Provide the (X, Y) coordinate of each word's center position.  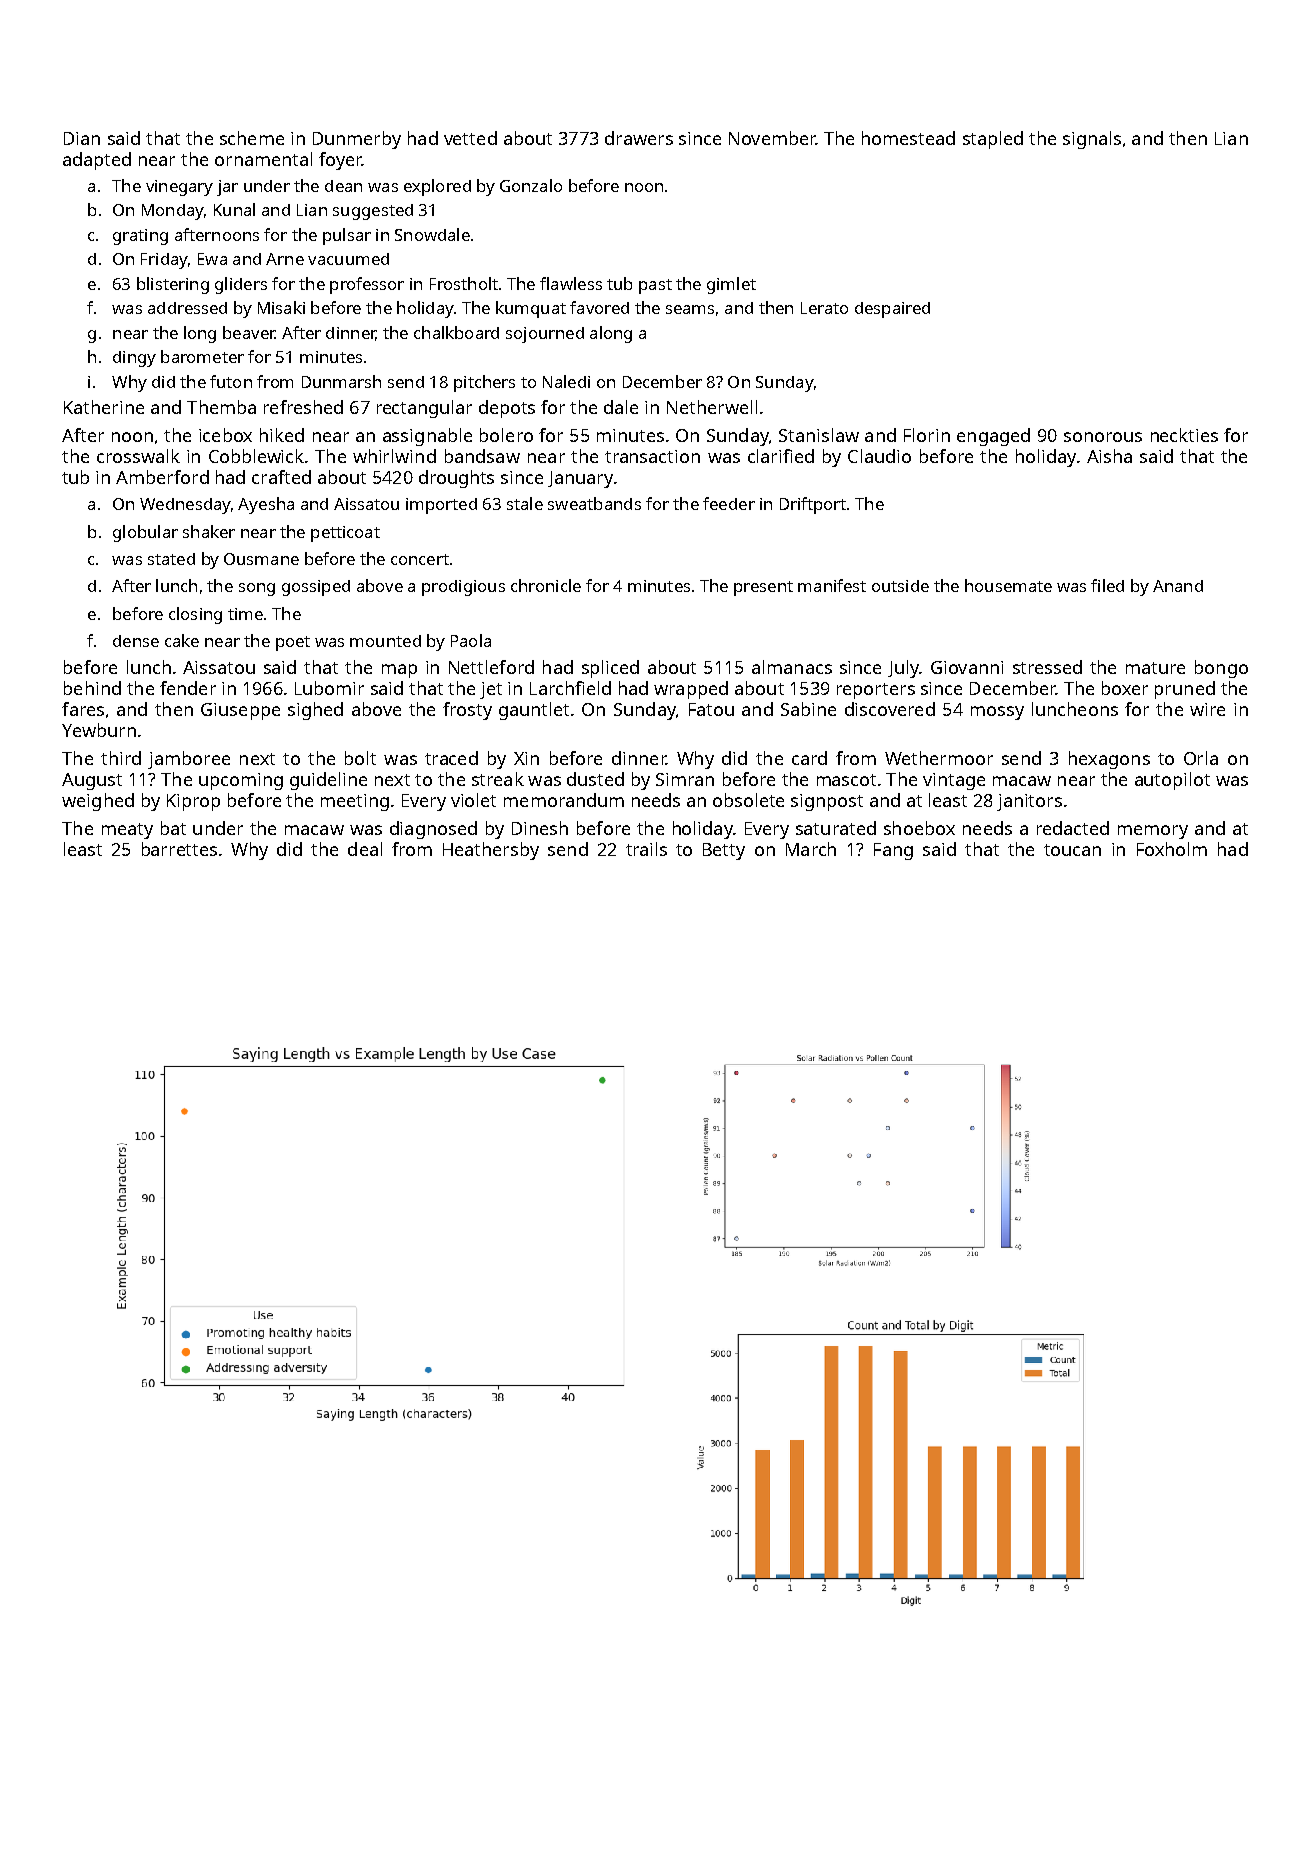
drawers (639, 138)
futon (231, 381)
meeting (355, 802)
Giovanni (967, 667)
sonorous (1103, 437)
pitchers (484, 383)
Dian (82, 138)
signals (1092, 140)
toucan (1072, 850)
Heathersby (491, 851)
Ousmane (261, 559)
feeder (729, 503)
